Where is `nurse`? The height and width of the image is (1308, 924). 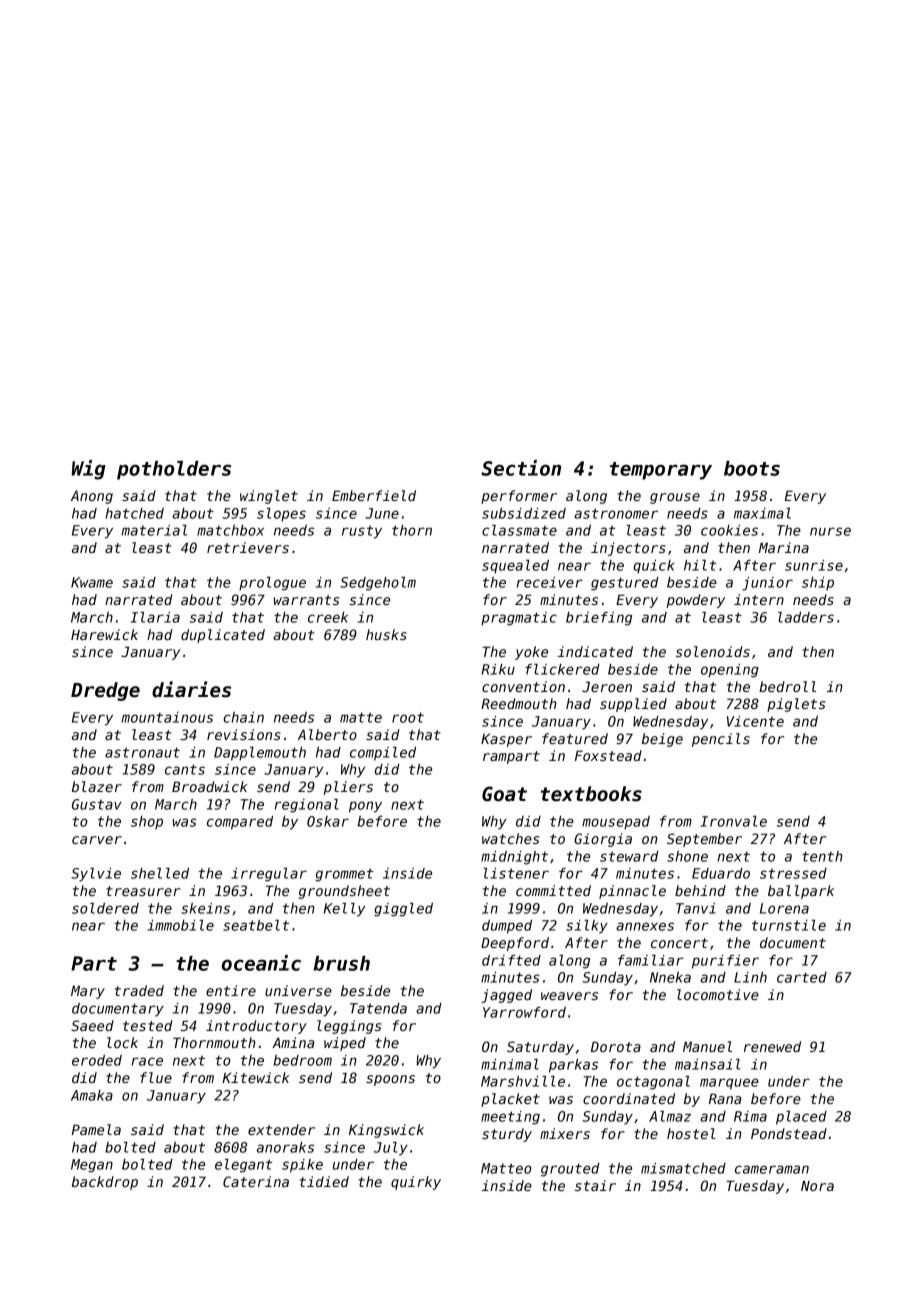 nurse is located at coordinates (830, 531).
